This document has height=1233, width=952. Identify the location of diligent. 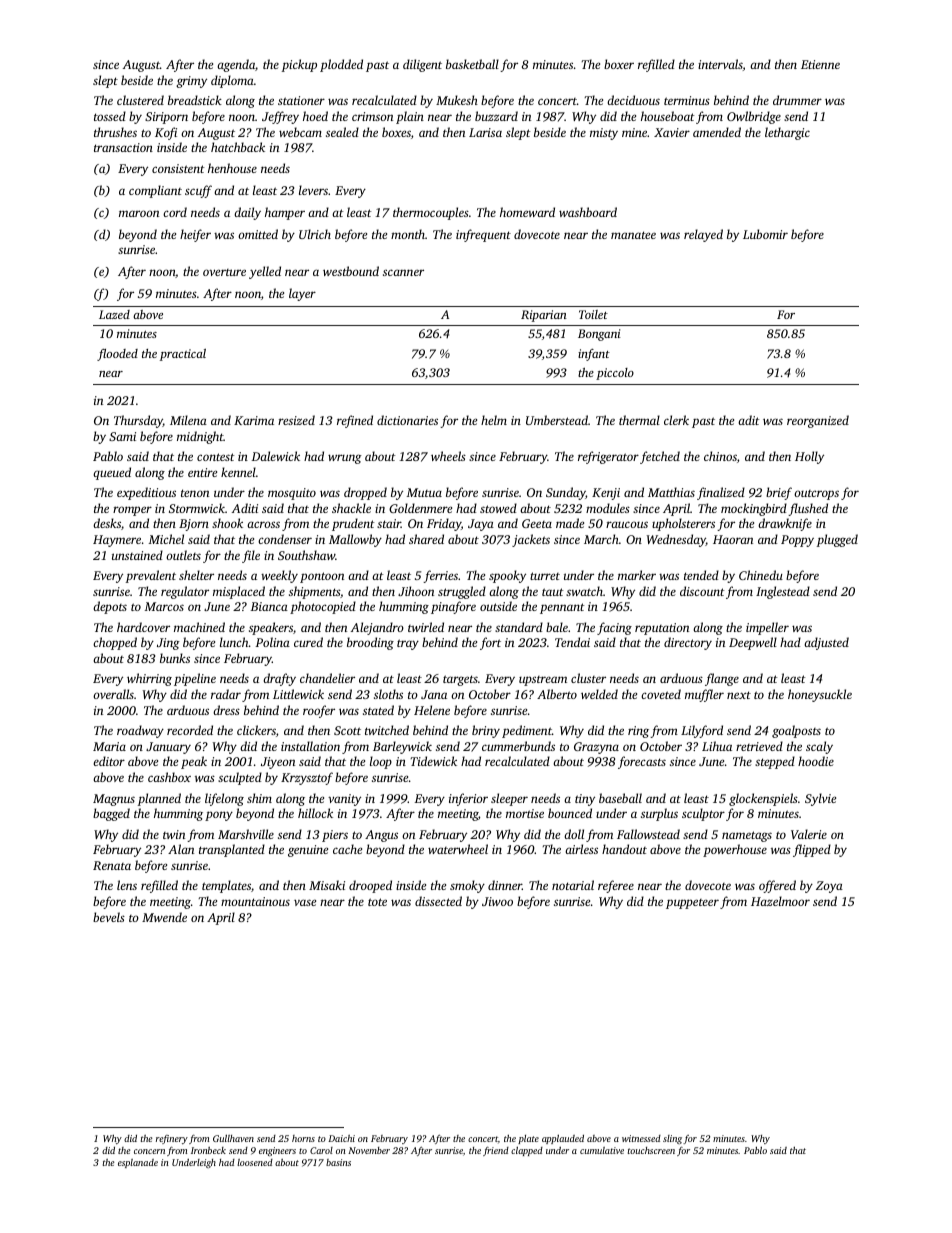
(422, 65).
